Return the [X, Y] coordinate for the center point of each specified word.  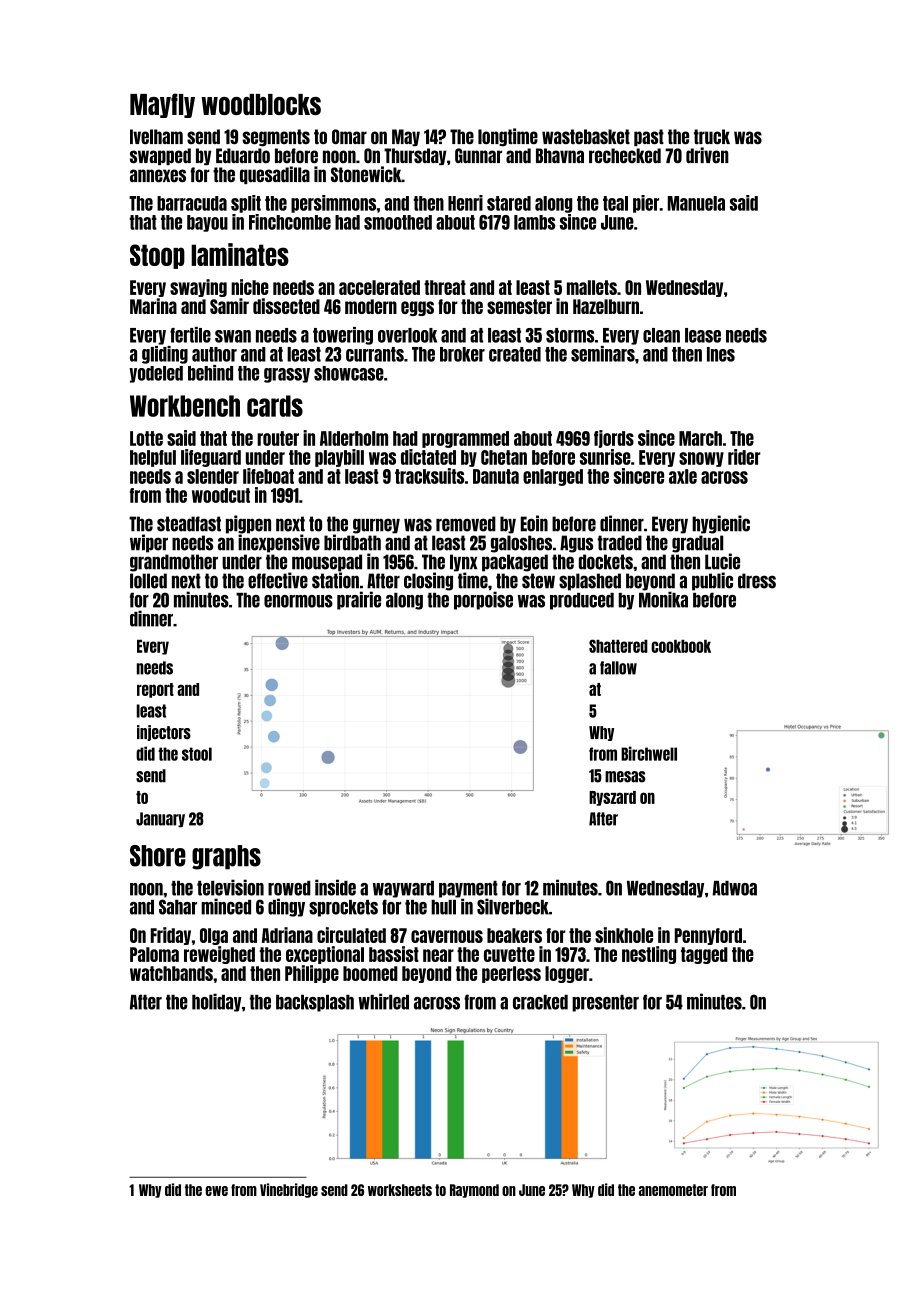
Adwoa [734, 888]
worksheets [400, 1190]
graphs [226, 857]
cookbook [681, 646]
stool [197, 754]
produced [582, 601]
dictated [428, 457]
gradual [697, 544]
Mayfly [162, 105]
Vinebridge [289, 1190]
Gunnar [478, 155]
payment [468, 889]
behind [210, 373]
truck [712, 136]
